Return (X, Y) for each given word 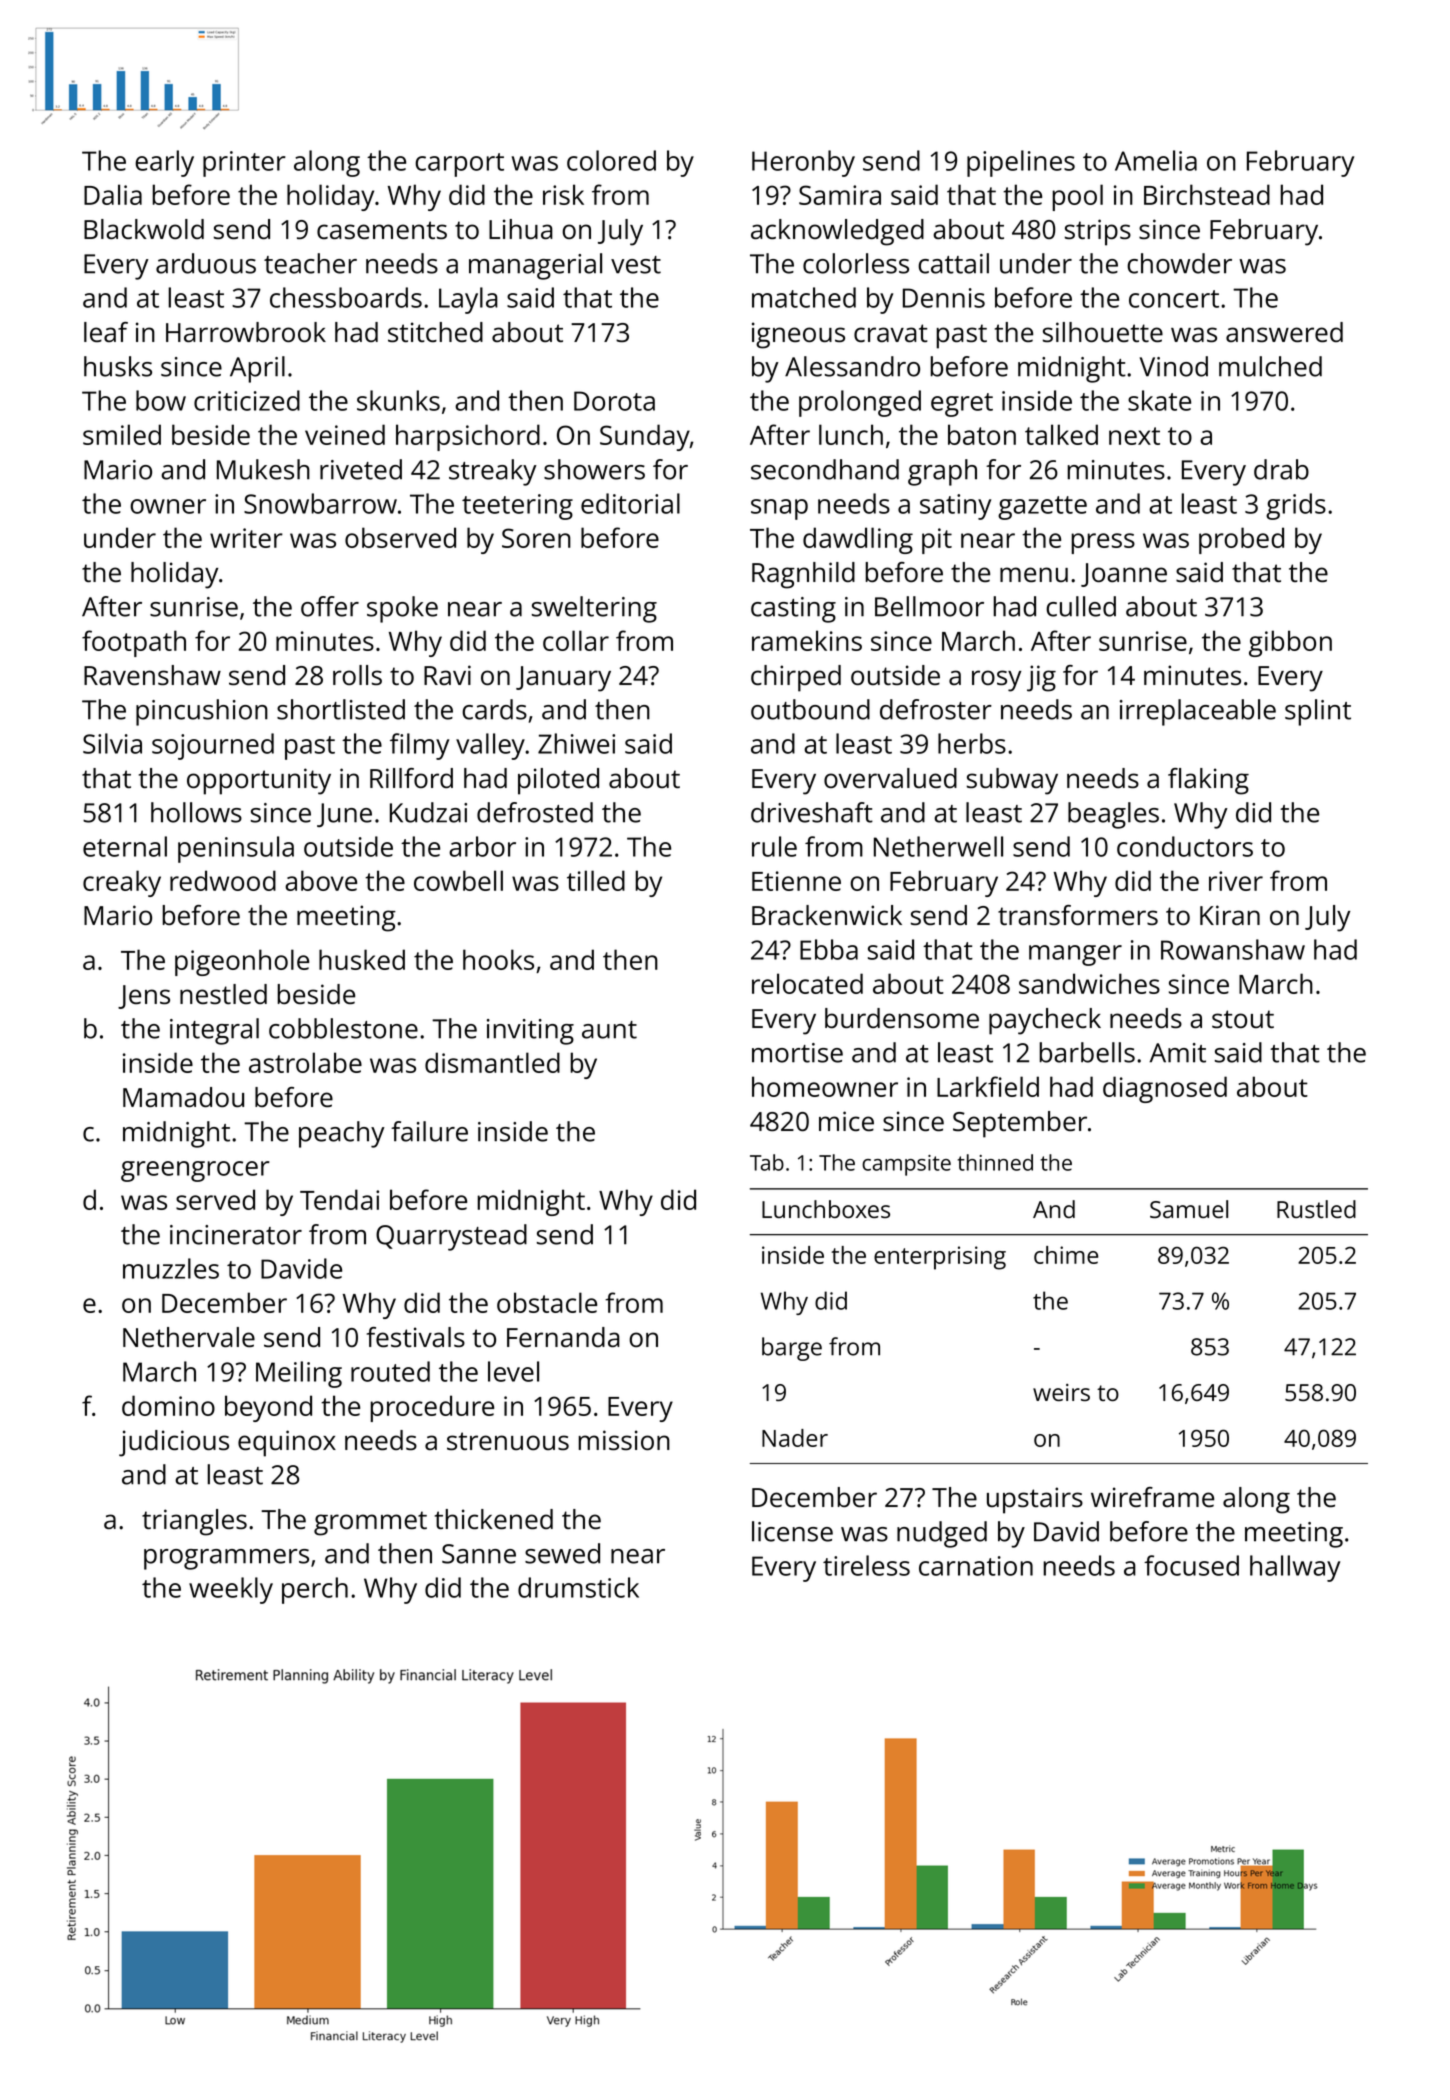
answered (1284, 332)
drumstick (578, 1587)
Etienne (796, 881)
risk (563, 194)
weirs (1061, 1392)
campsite (906, 1165)
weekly (231, 1590)
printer (244, 164)
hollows (196, 812)
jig (1041, 678)
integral (214, 1031)
